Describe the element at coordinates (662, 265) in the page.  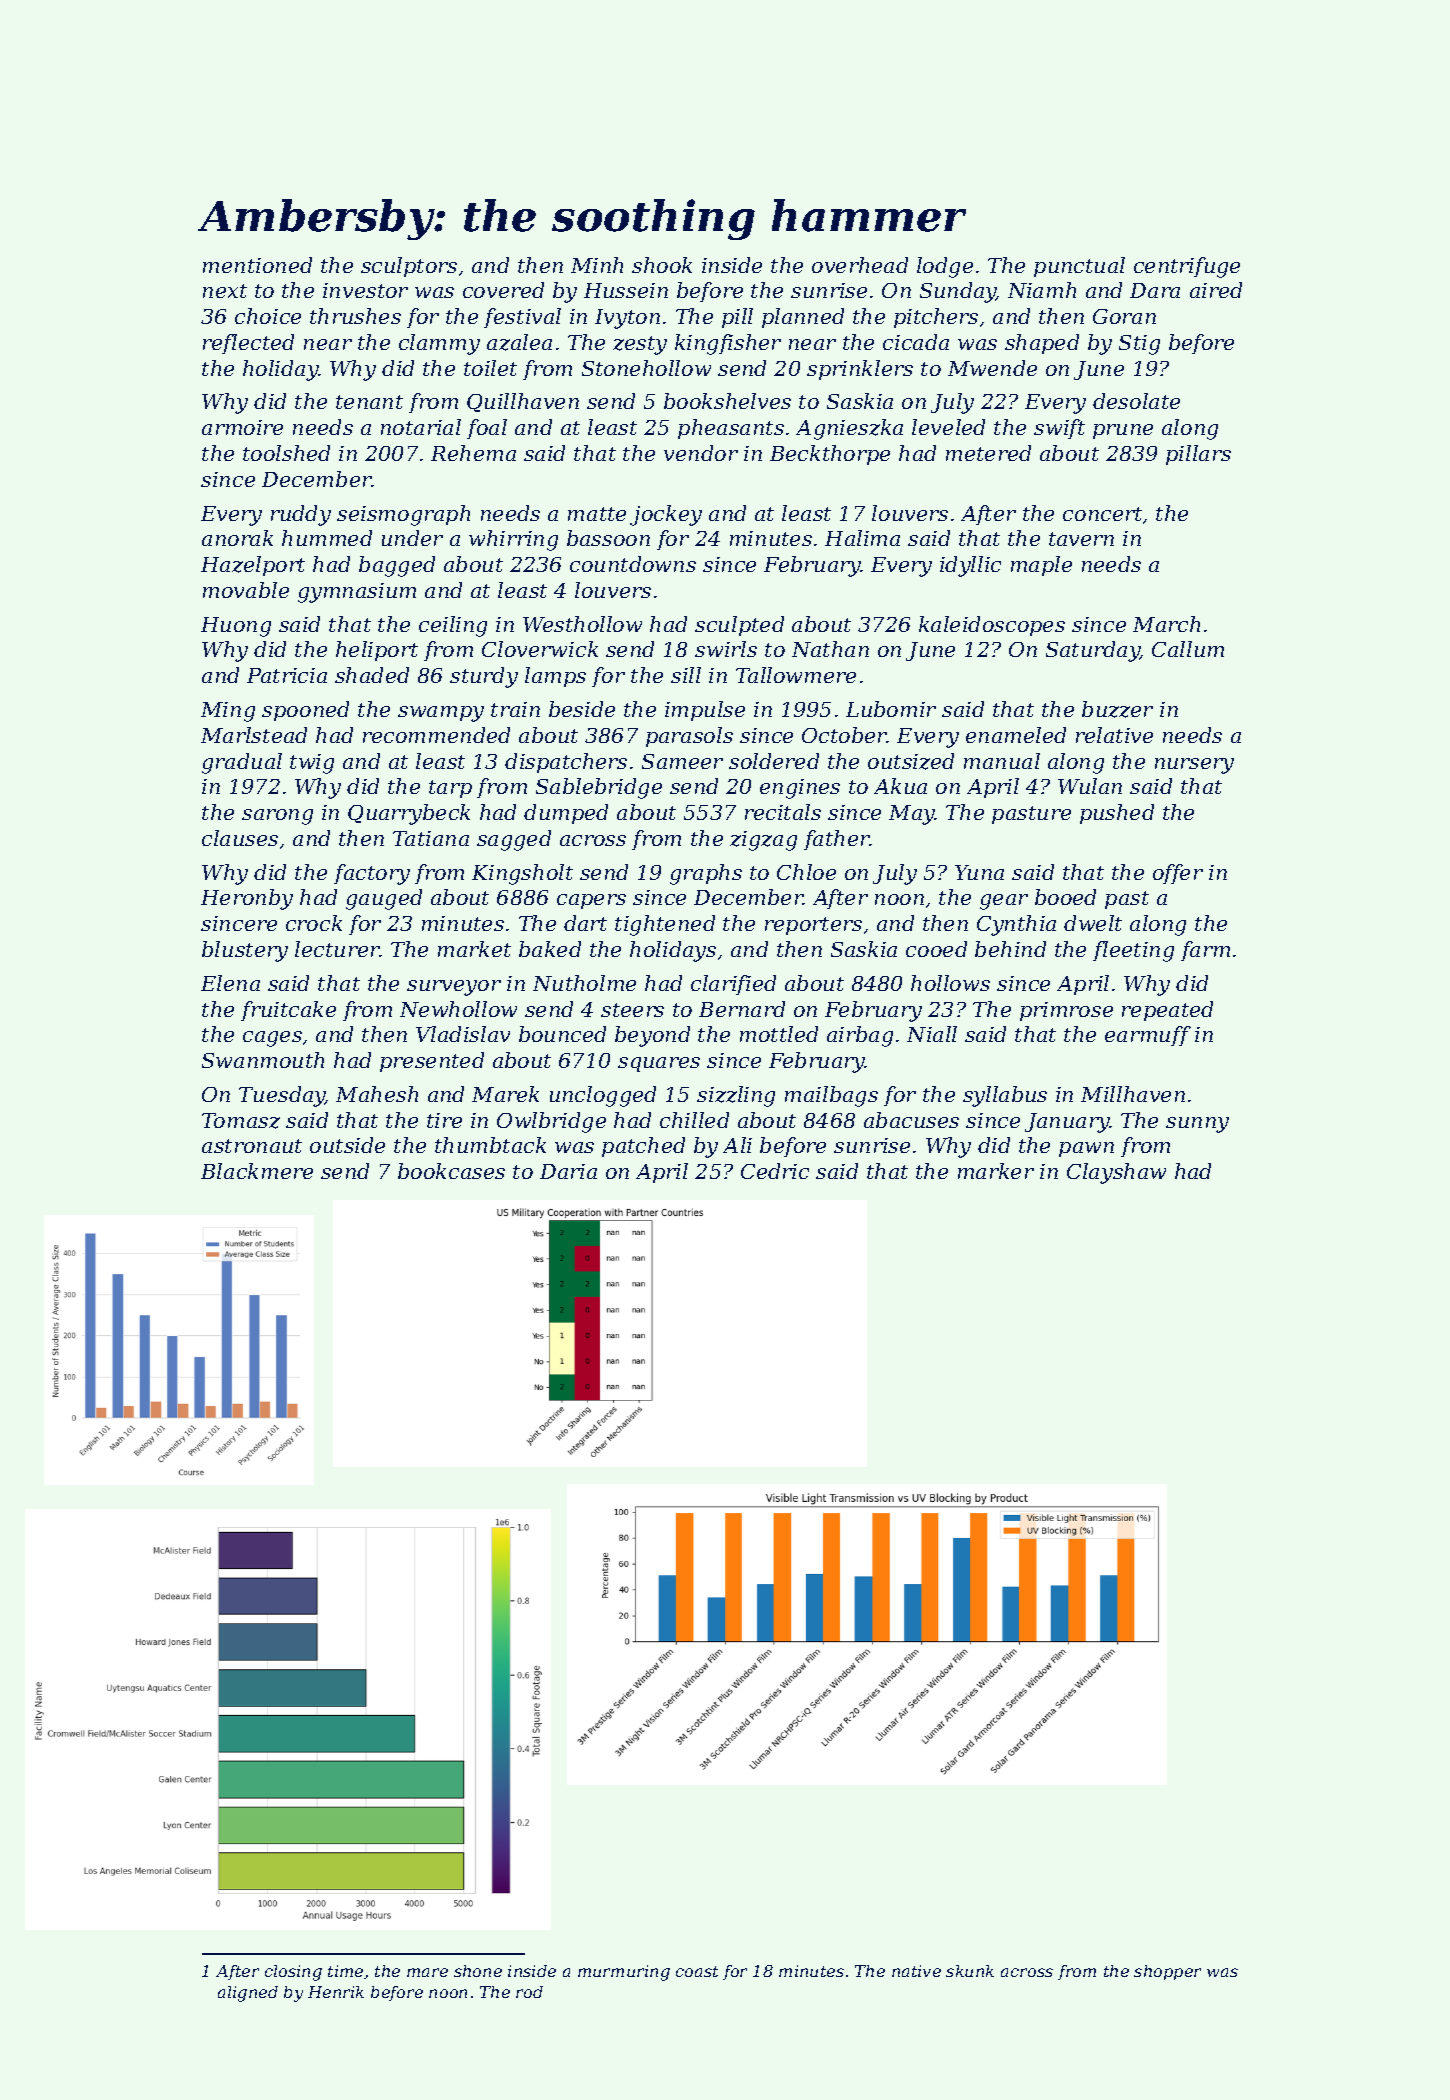
I see `shook` at that location.
